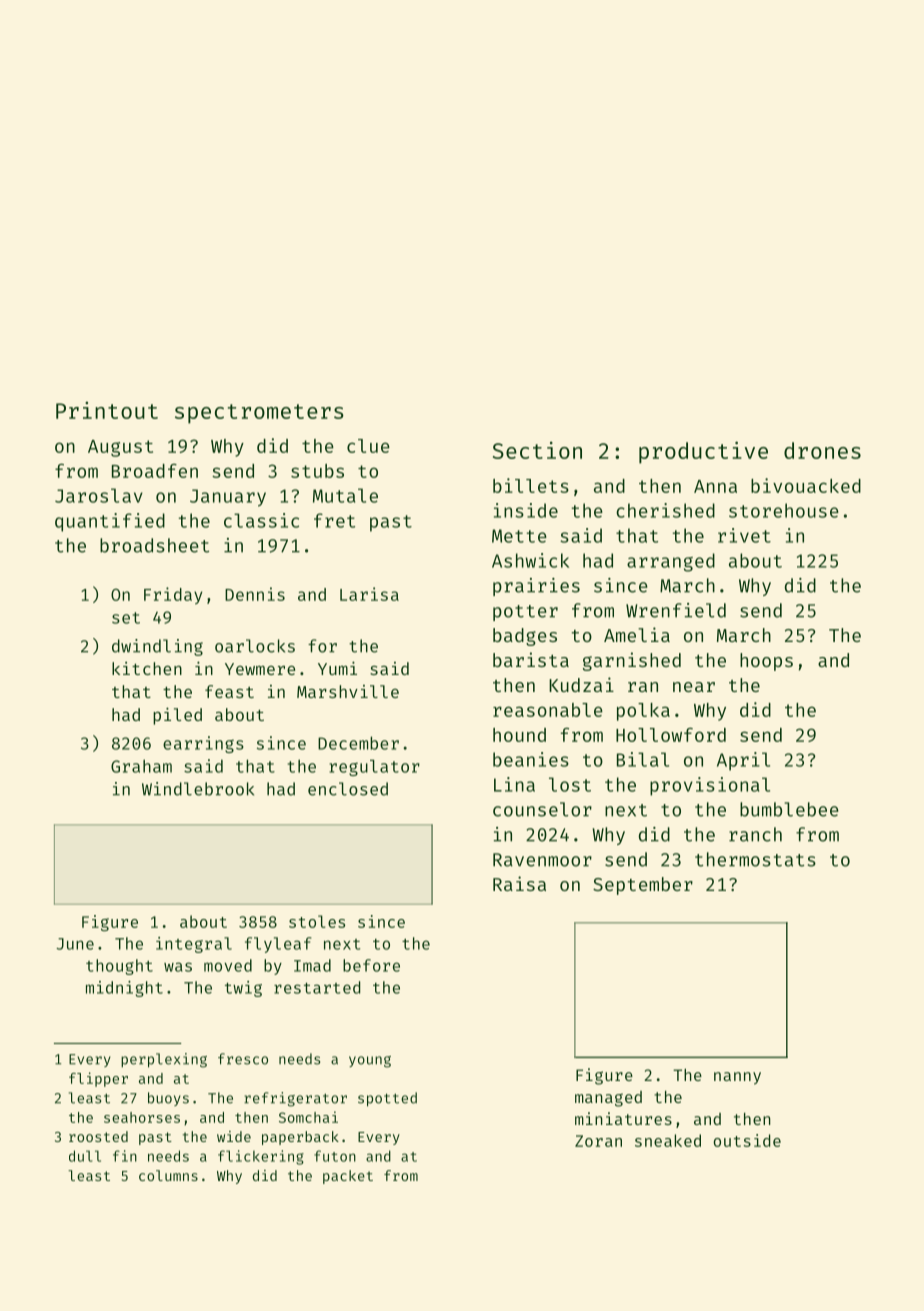 This page has height=1311, width=924. Describe the element at coordinates (755, 859) in the page. I see `thermostats` at that location.
